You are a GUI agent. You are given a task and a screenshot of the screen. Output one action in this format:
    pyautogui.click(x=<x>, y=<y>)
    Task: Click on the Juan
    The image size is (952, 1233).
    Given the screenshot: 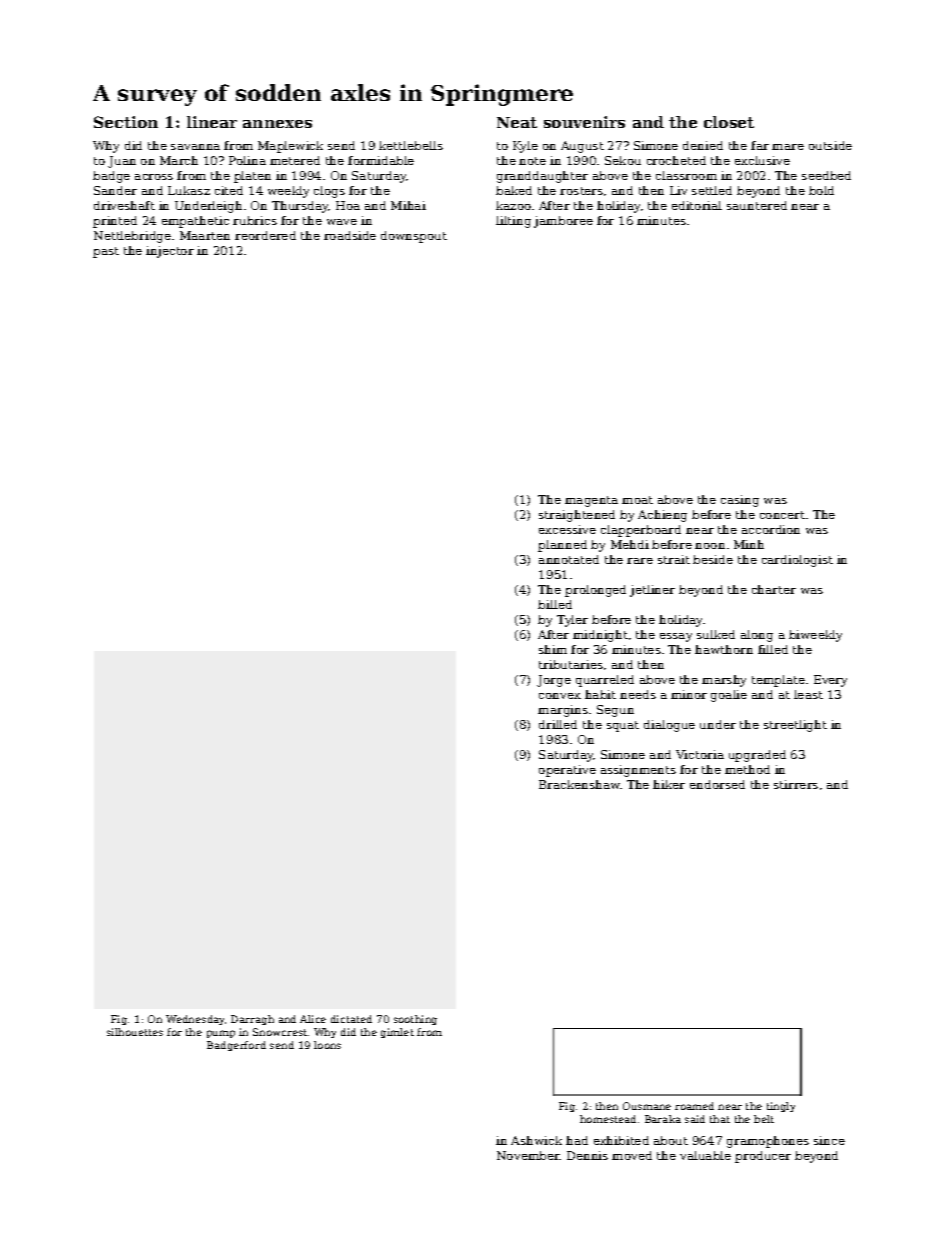 What is the action you would take?
    pyautogui.click(x=122, y=162)
